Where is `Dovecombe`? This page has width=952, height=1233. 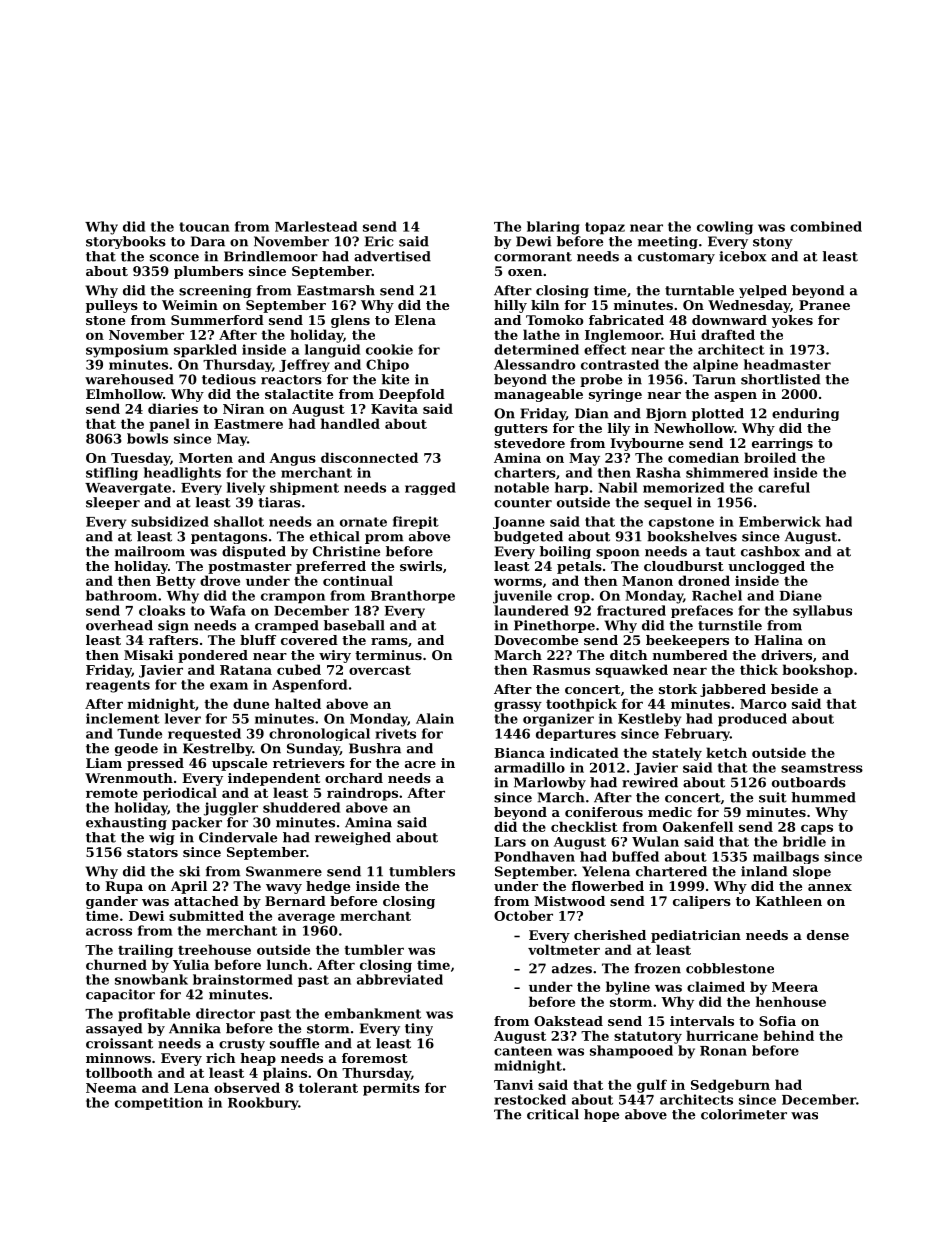
Dovecombe is located at coordinates (536, 640).
